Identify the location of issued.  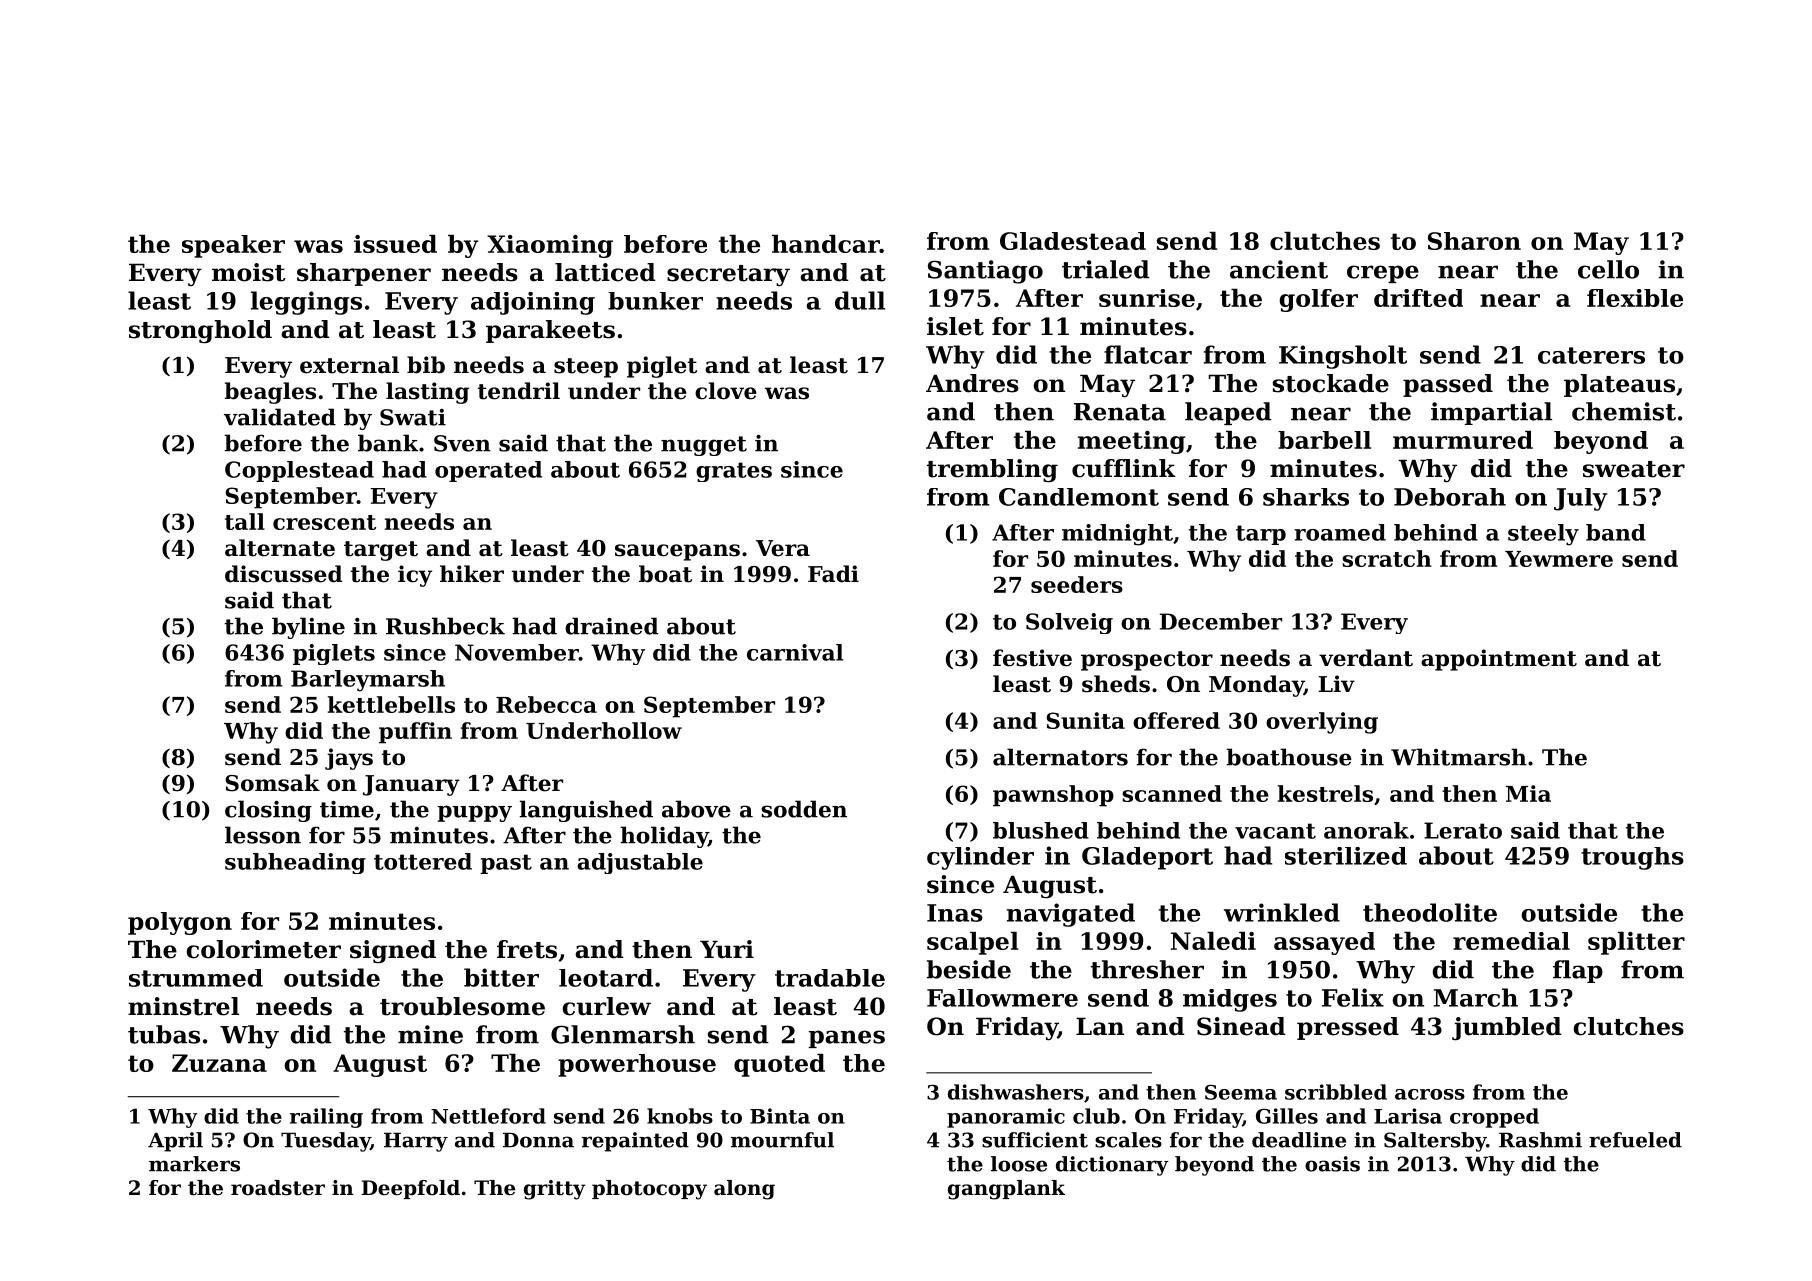
(395, 244).
